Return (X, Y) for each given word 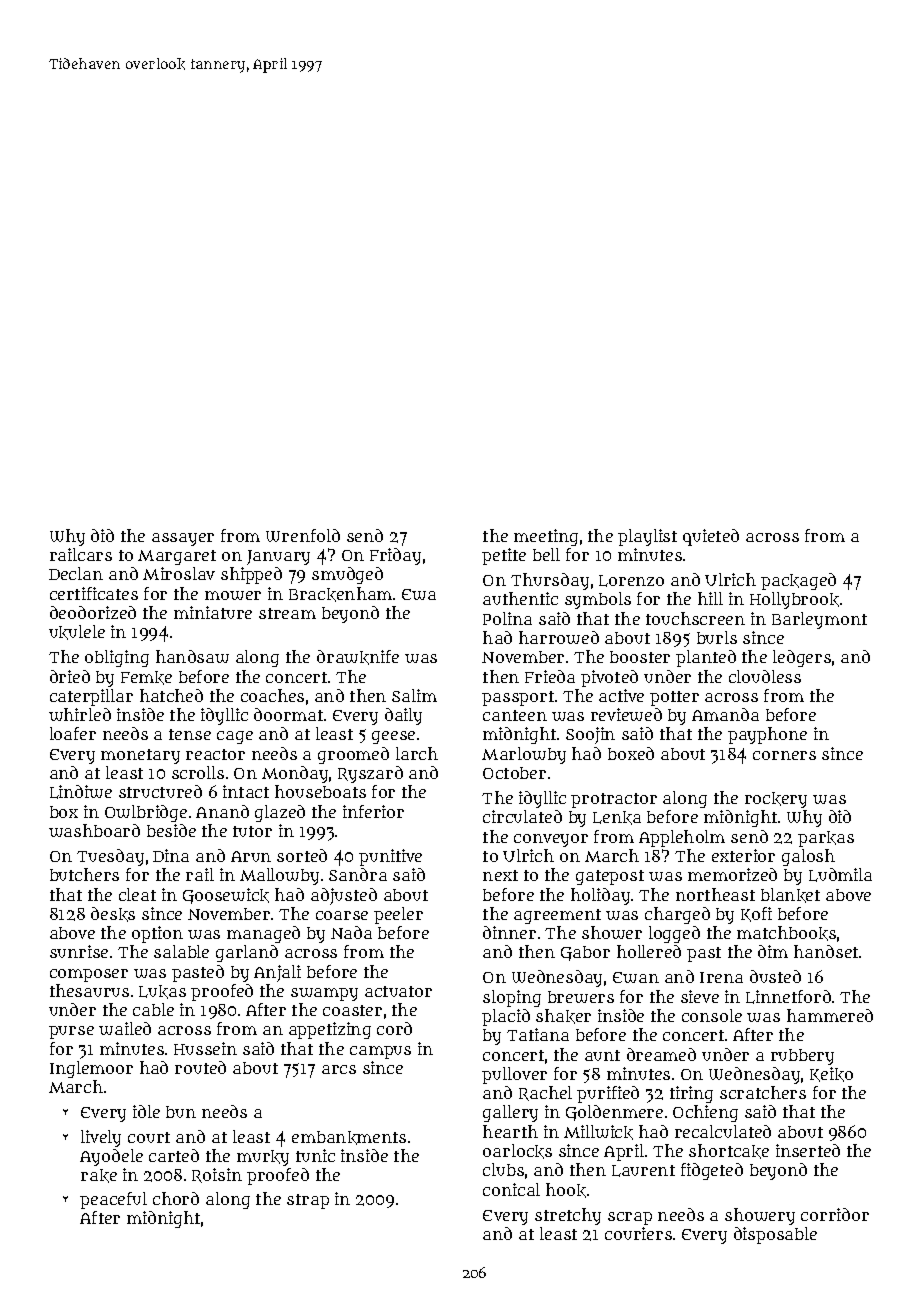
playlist (647, 537)
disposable (775, 1235)
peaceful (113, 1200)
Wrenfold (303, 535)
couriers (638, 1233)
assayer (183, 539)
